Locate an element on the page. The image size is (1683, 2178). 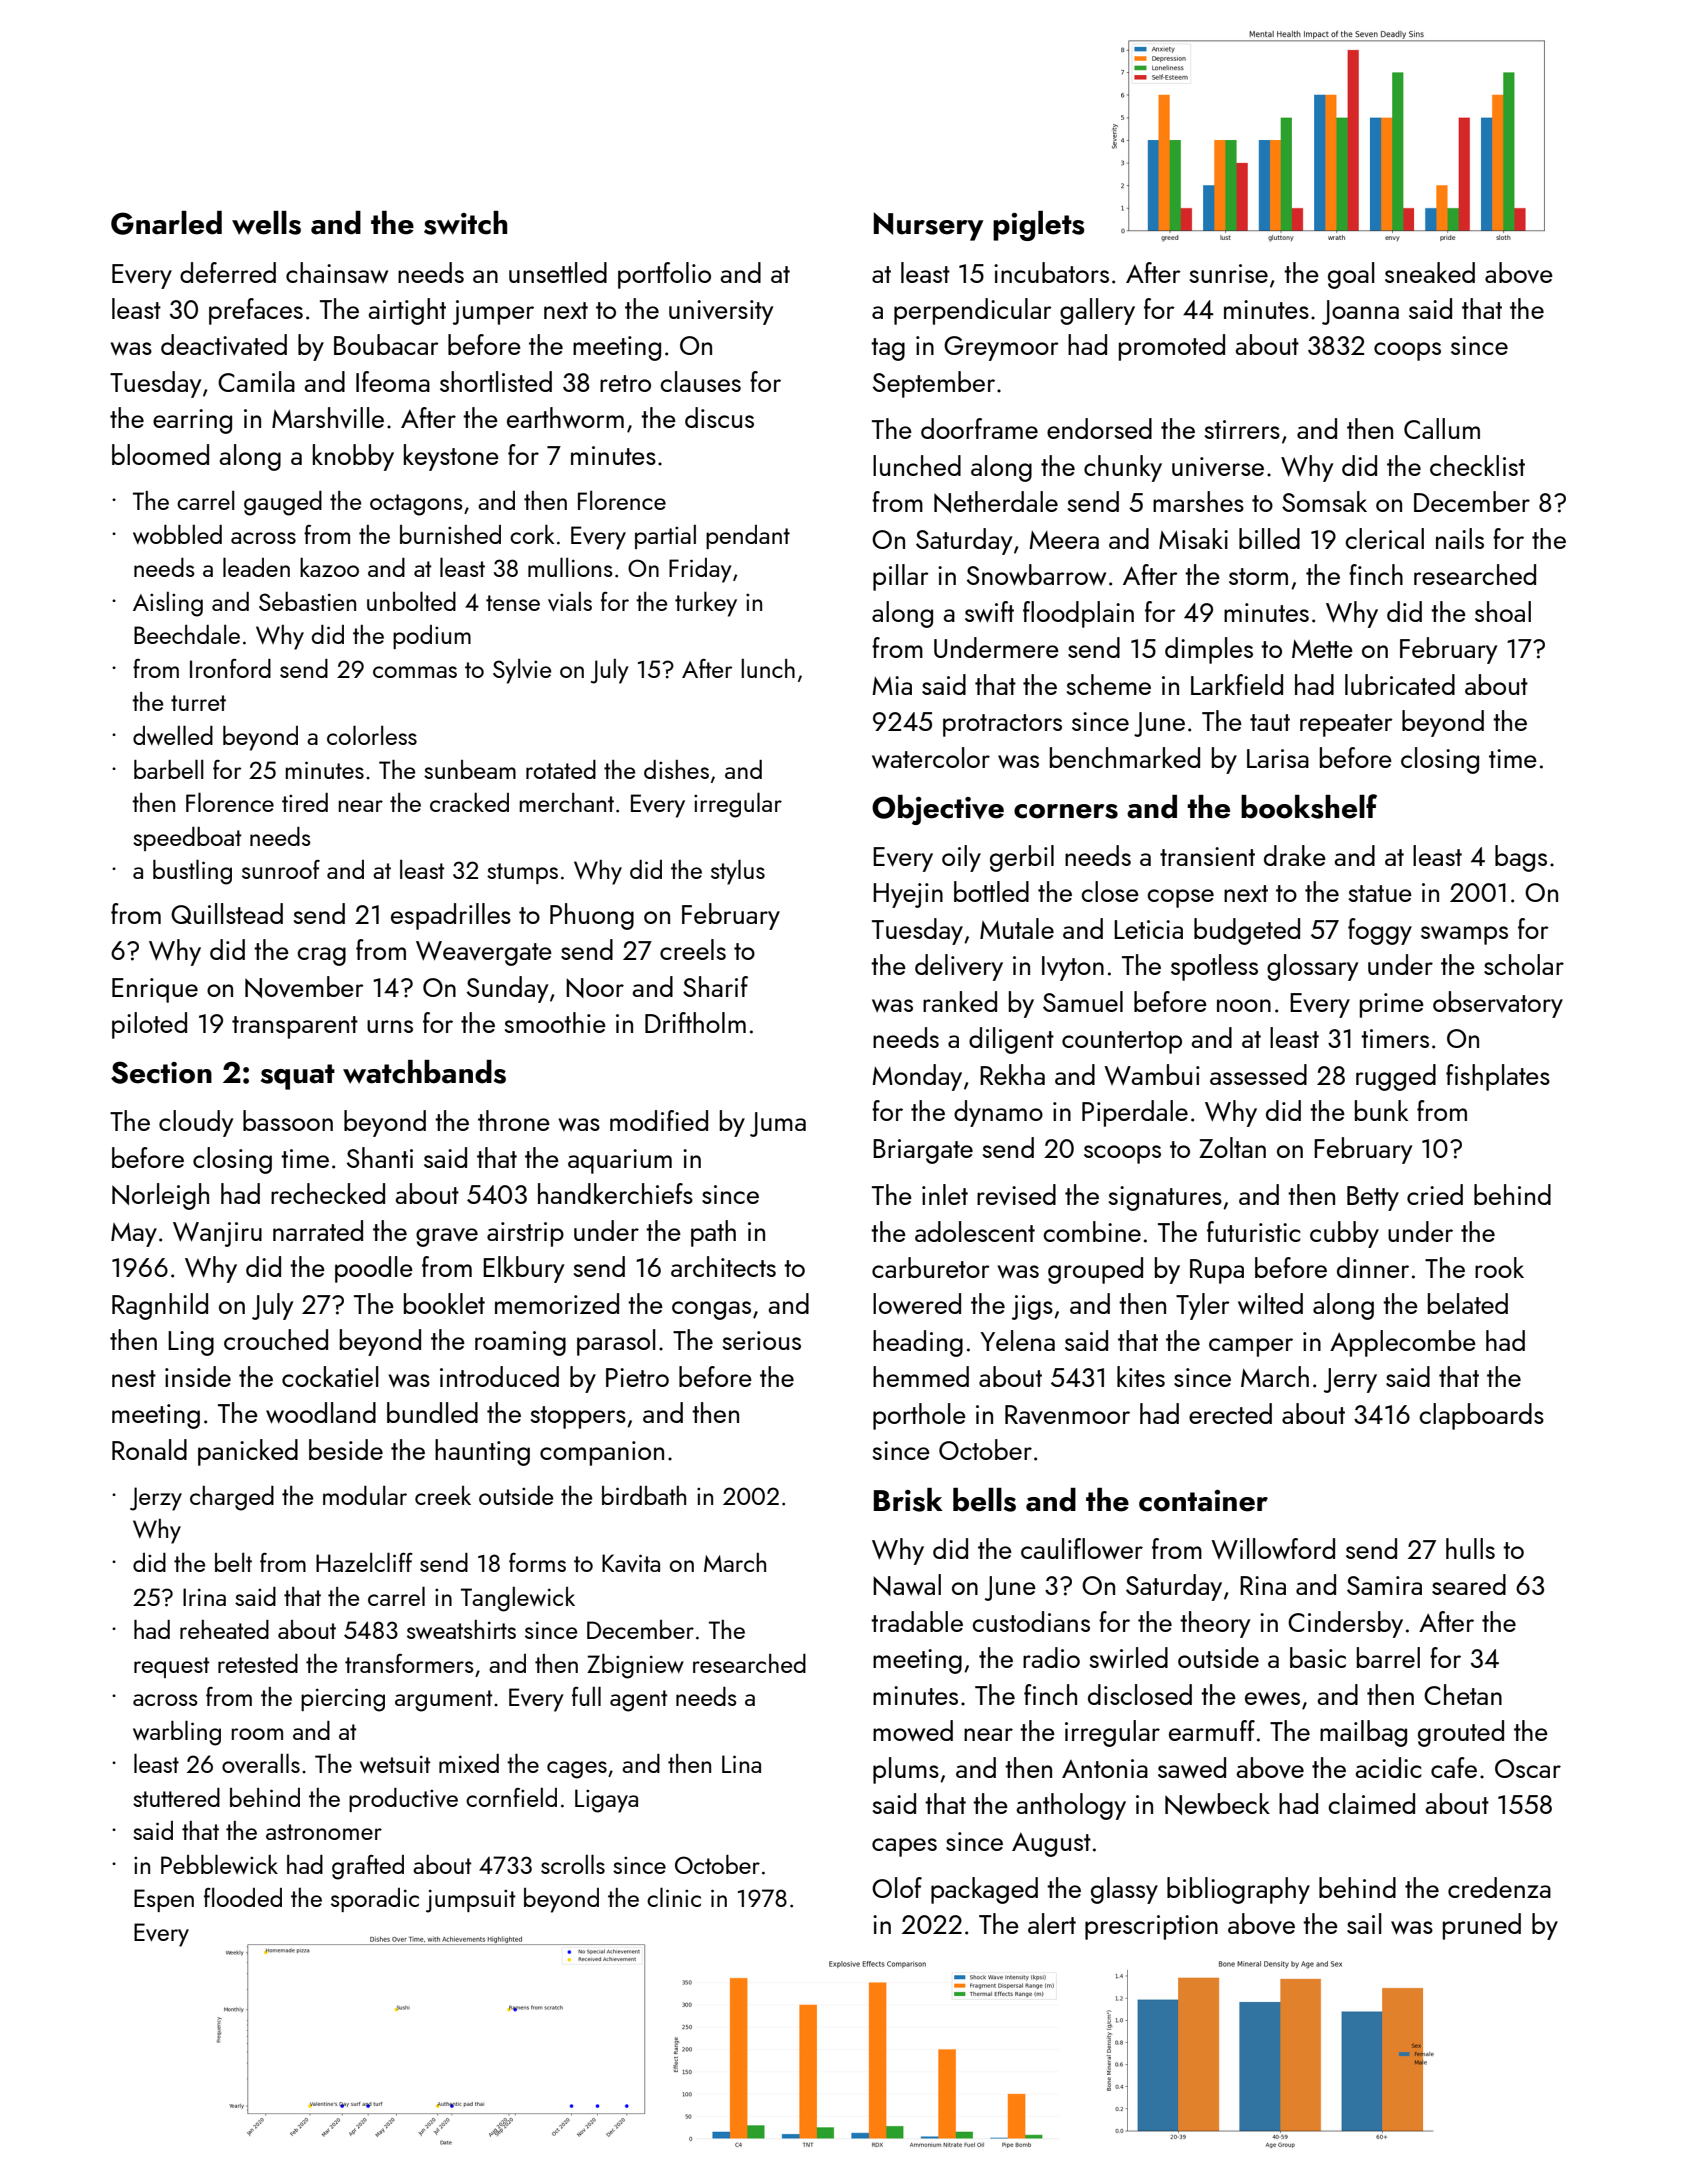
beside is located at coordinates (346, 1449).
